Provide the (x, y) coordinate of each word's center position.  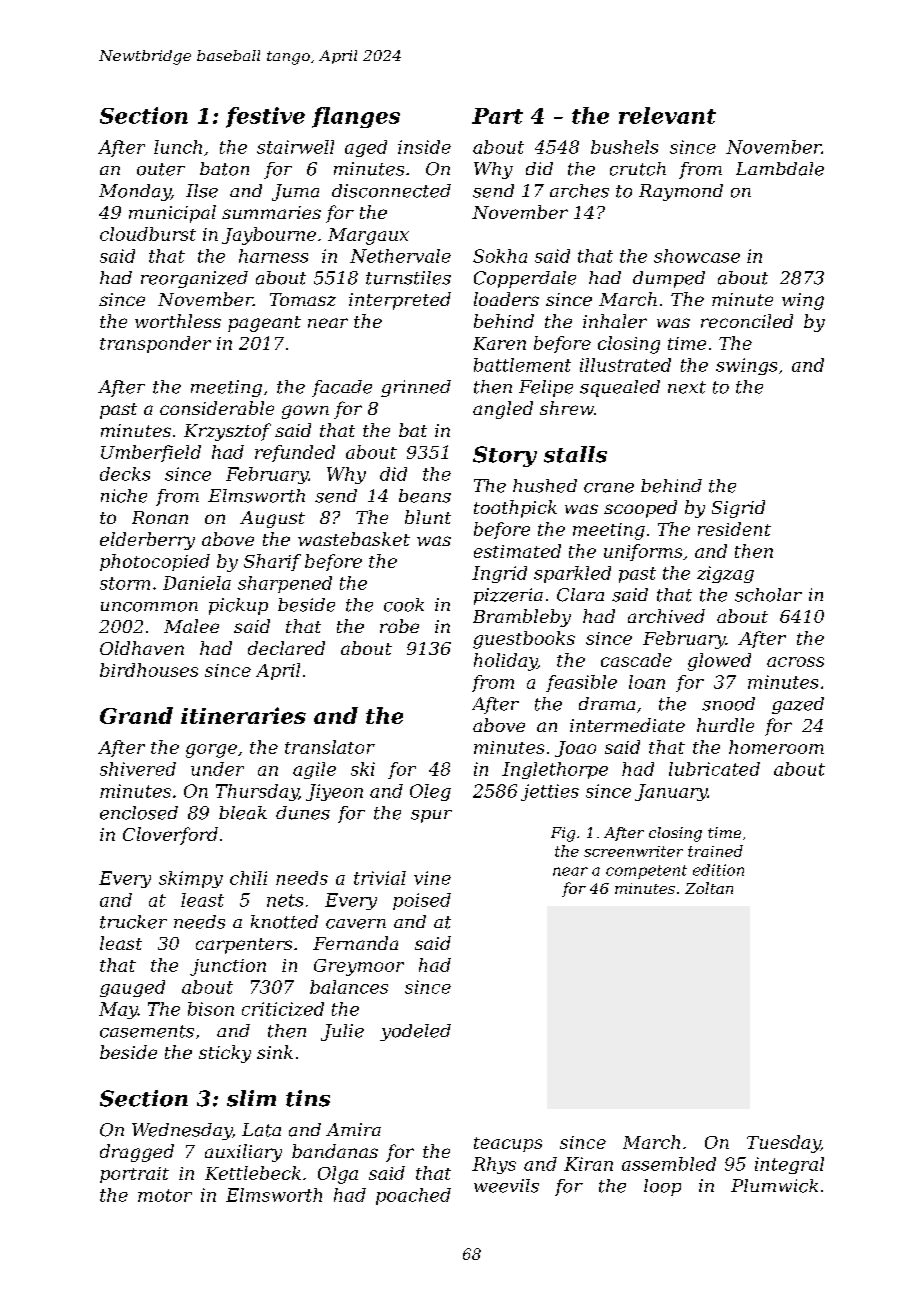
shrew (567, 408)
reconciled (747, 321)
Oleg (430, 792)
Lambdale (780, 169)
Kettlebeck (253, 1173)
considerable (217, 408)
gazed (798, 705)
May (118, 1010)
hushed (545, 486)
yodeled (415, 1032)
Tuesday (784, 1144)
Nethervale (400, 256)
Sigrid (738, 509)
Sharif (272, 562)
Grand (136, 715)
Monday (135, 192)
